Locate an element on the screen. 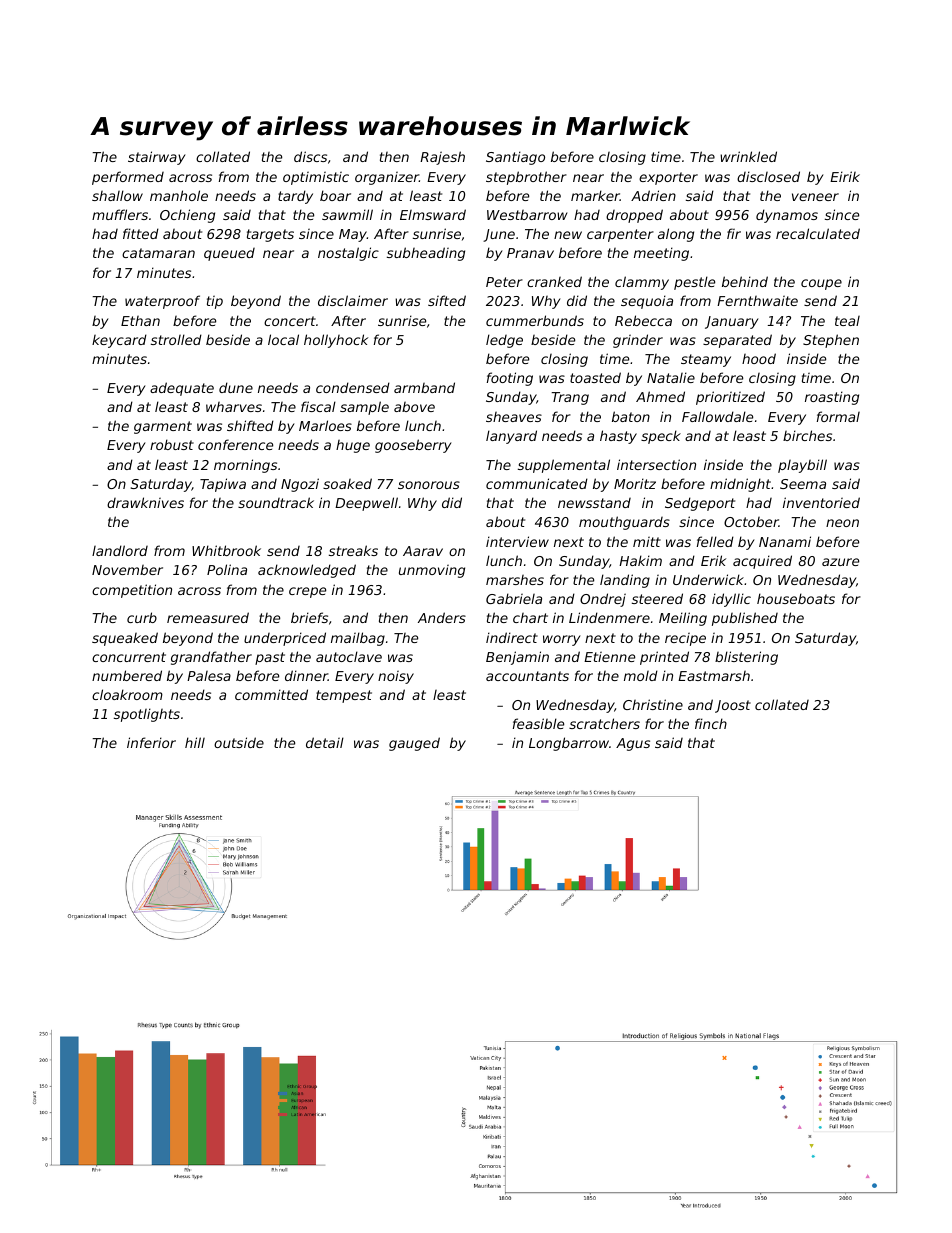  Rajesh is located at coordinates (442, 158).
